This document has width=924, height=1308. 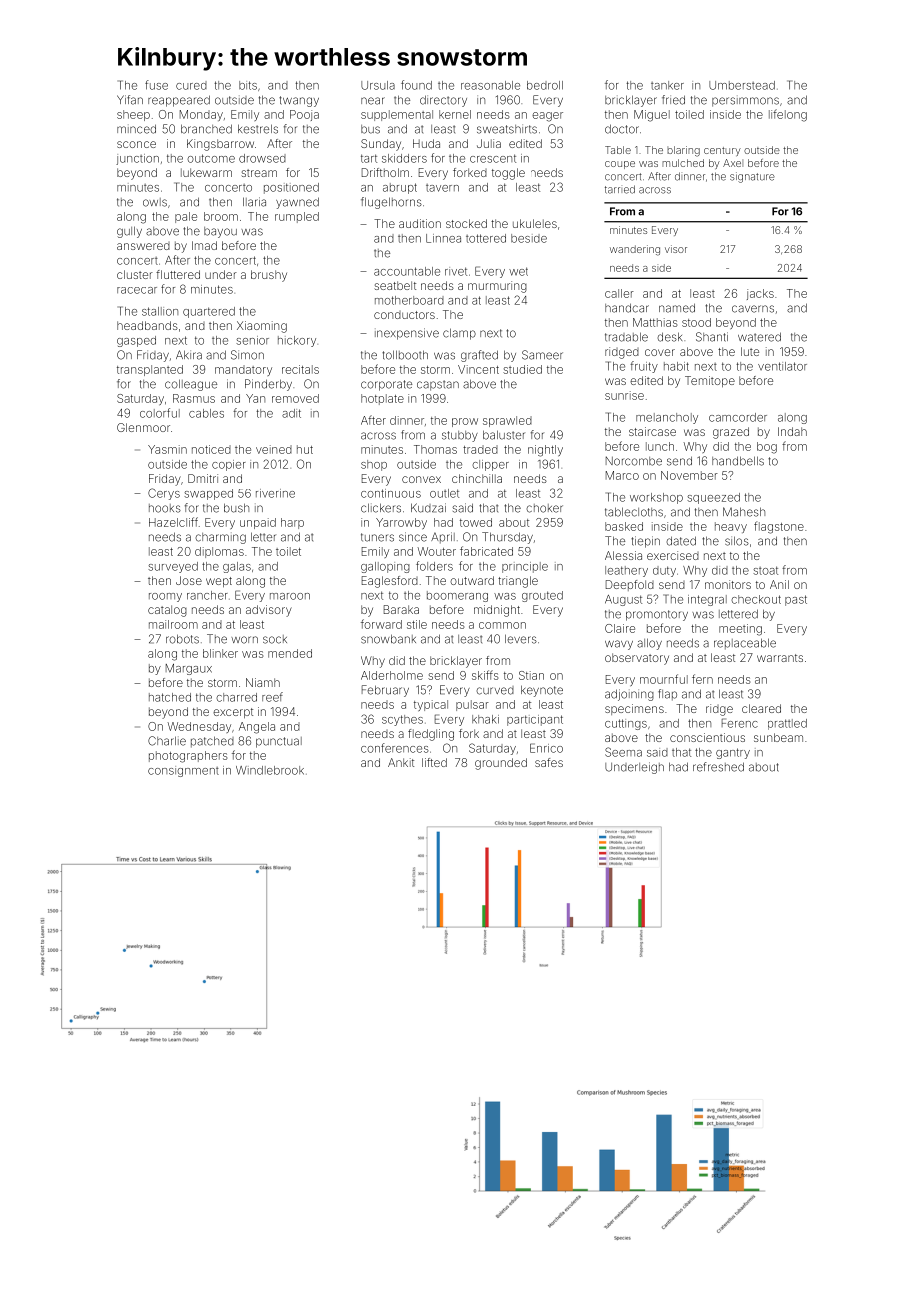 What do you see at coordinates (619, 293) in the document?
I see `caller` at bounding box center [619, 293].
